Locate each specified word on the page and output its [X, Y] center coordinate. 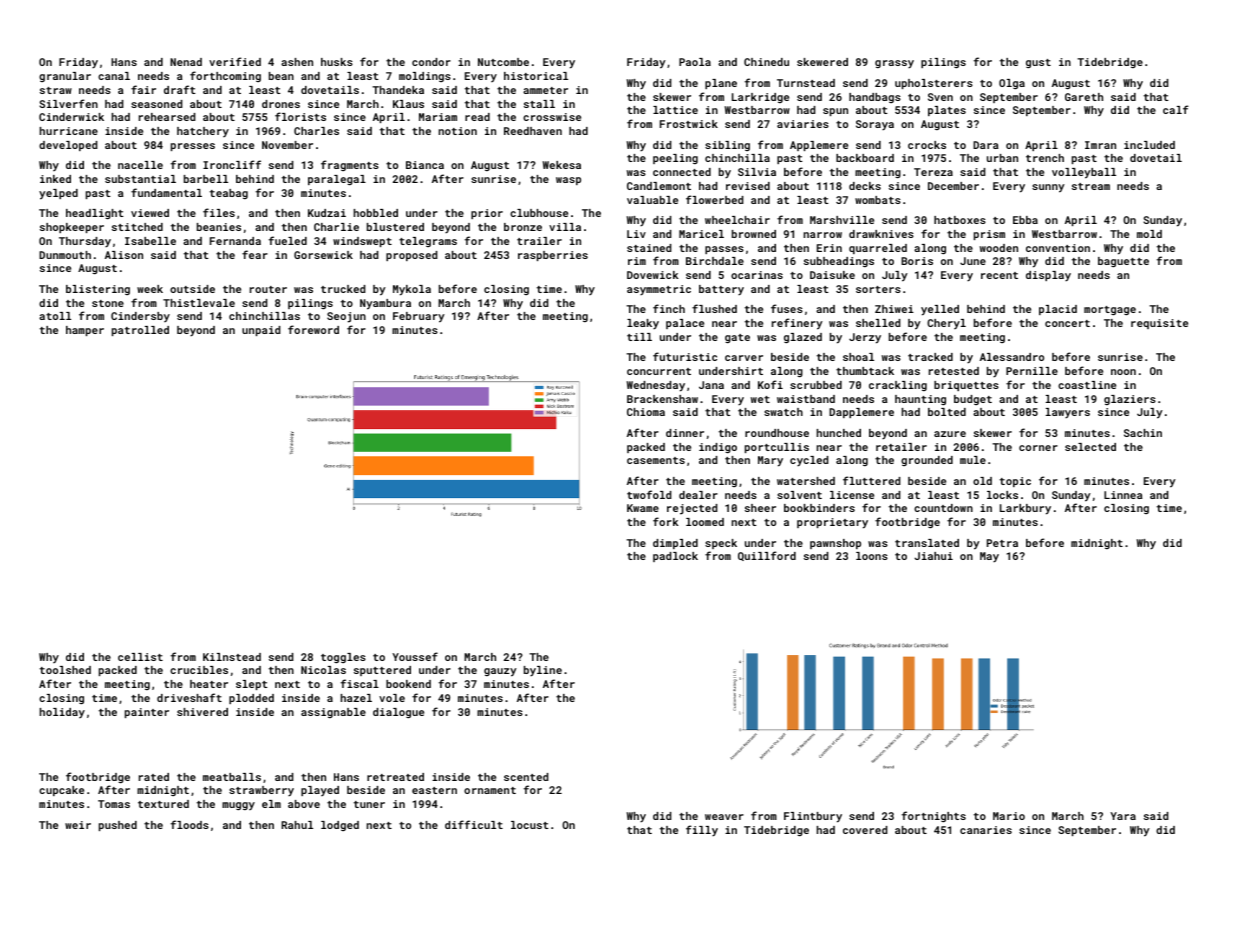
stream [1091, 186]
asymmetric [659, 290]
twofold [649, 494]
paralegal [337, 180]
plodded [251, 699]
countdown [943, 508]
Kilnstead [232, 657]
